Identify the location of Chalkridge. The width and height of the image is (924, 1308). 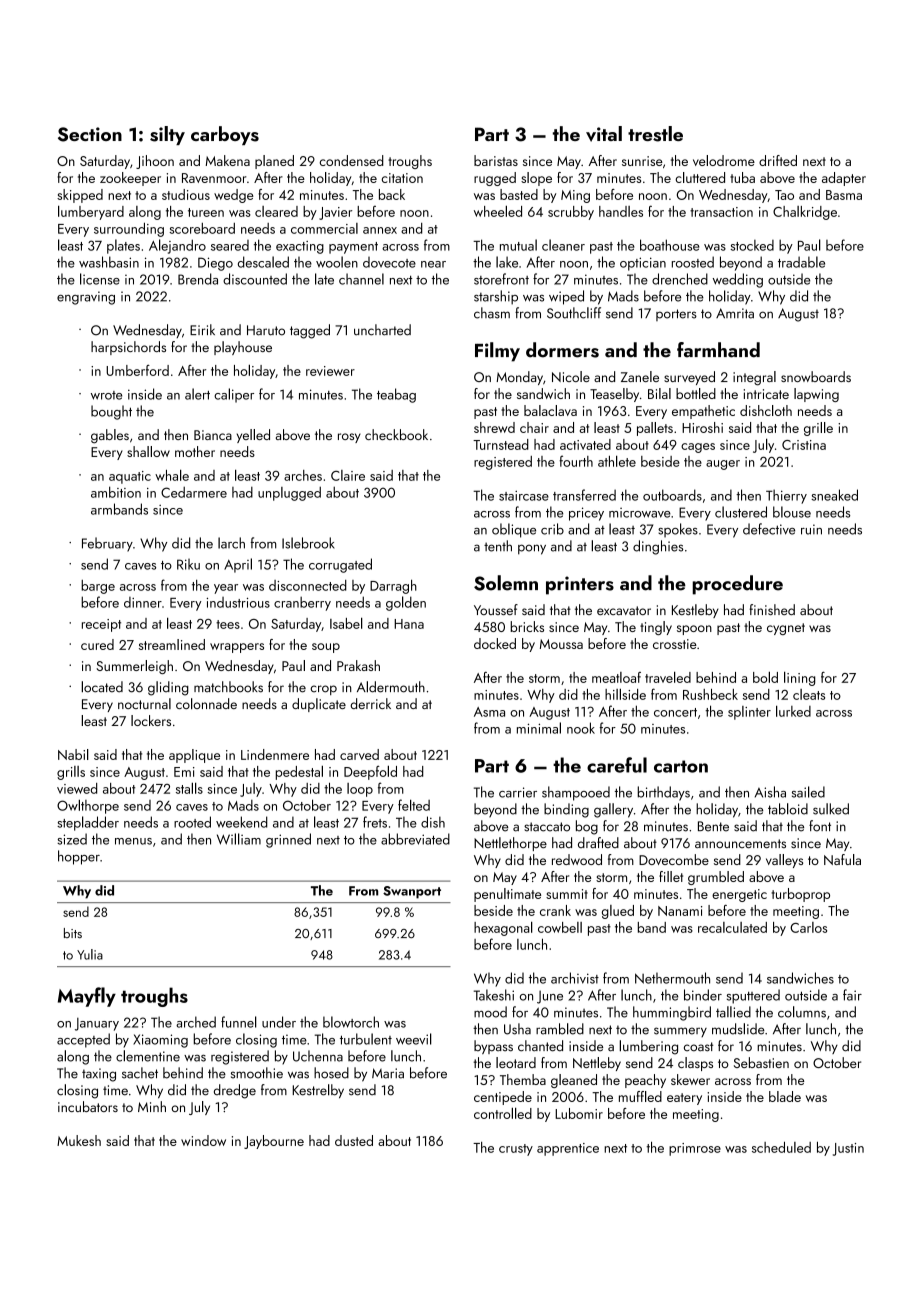
(805, 213).
